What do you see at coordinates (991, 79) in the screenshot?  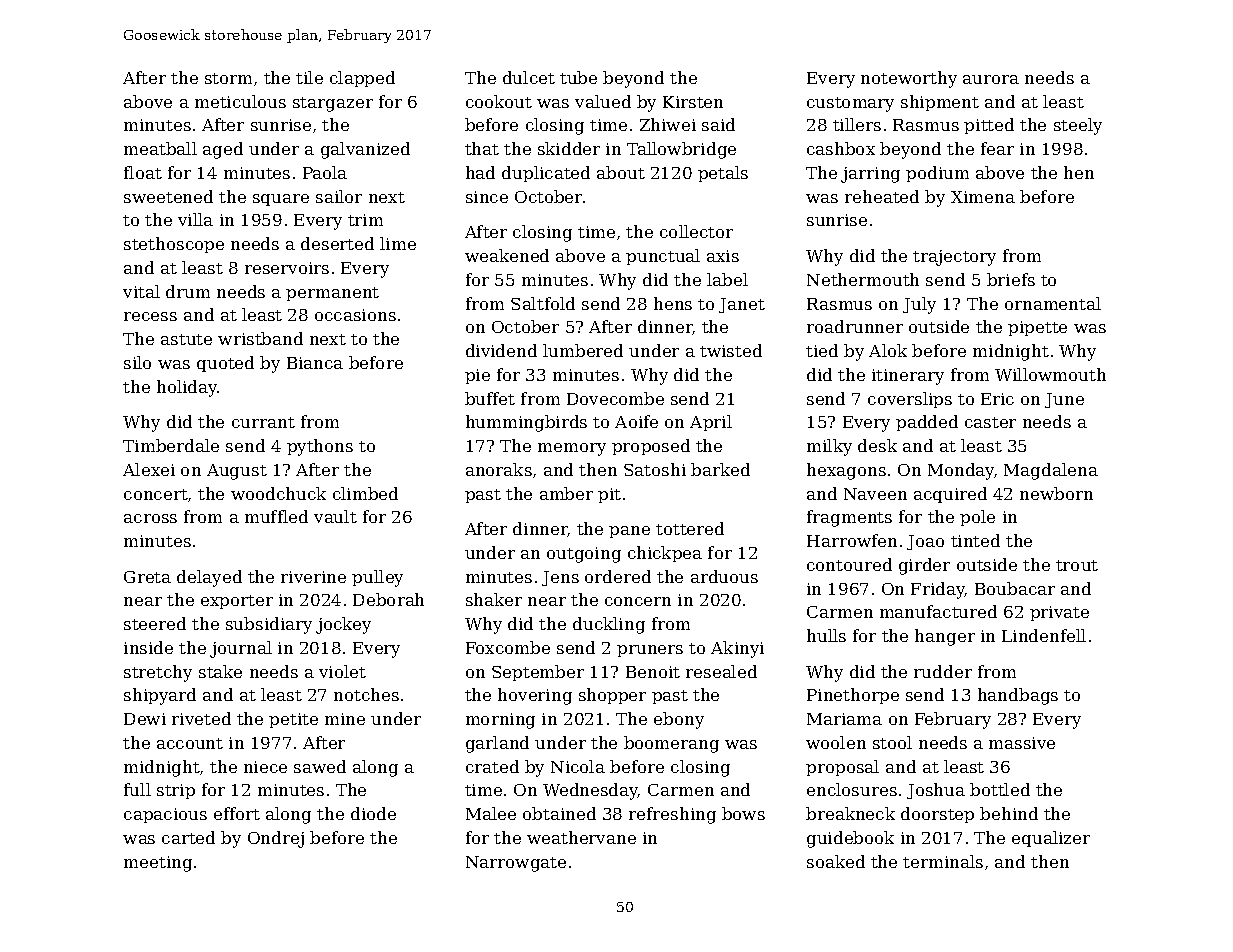 I see `aurora` at bounding box center [991, 79].
